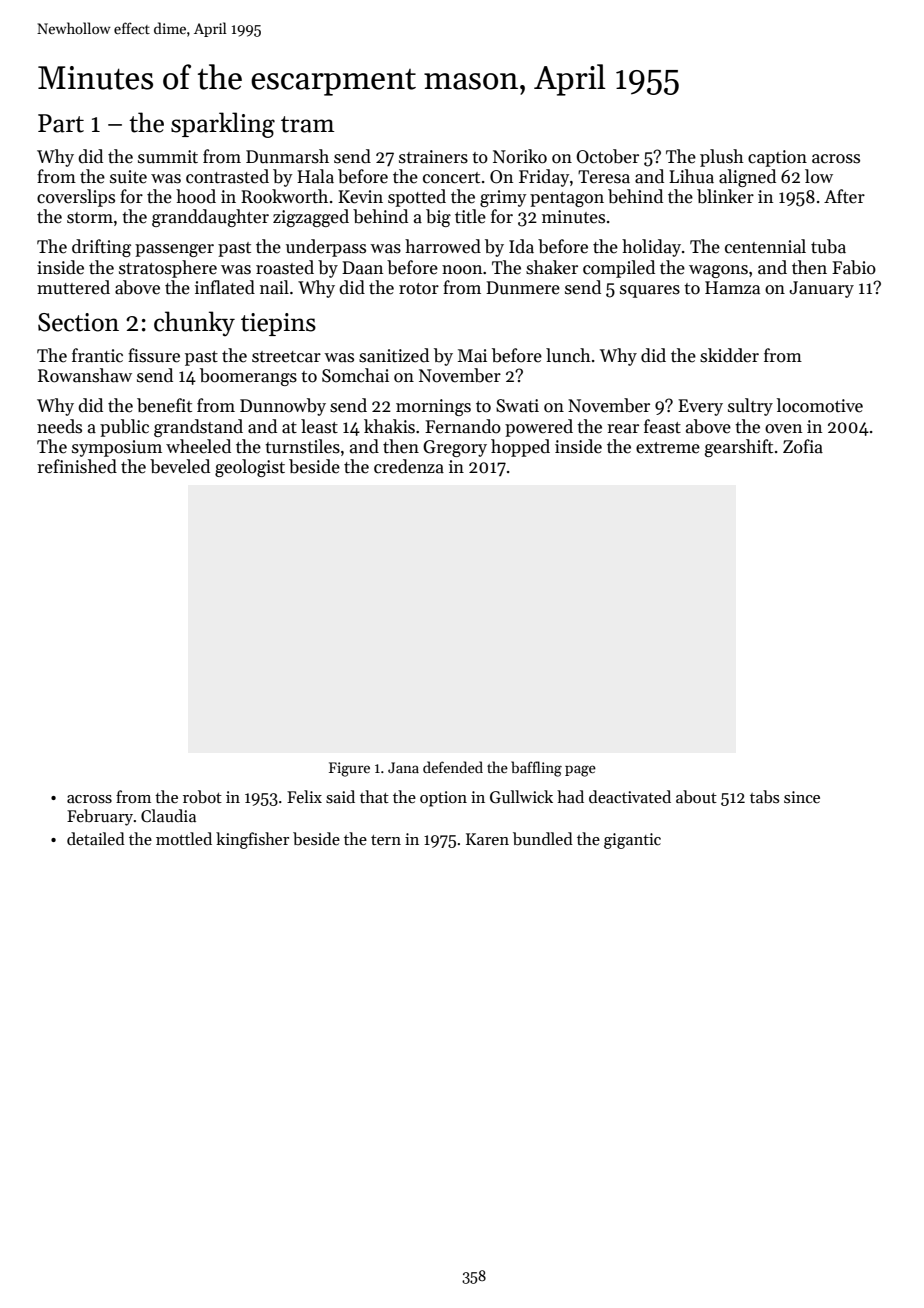  Describe the element at coordinates (520, 448) in the screenshot. I see `hopped` at that location.
